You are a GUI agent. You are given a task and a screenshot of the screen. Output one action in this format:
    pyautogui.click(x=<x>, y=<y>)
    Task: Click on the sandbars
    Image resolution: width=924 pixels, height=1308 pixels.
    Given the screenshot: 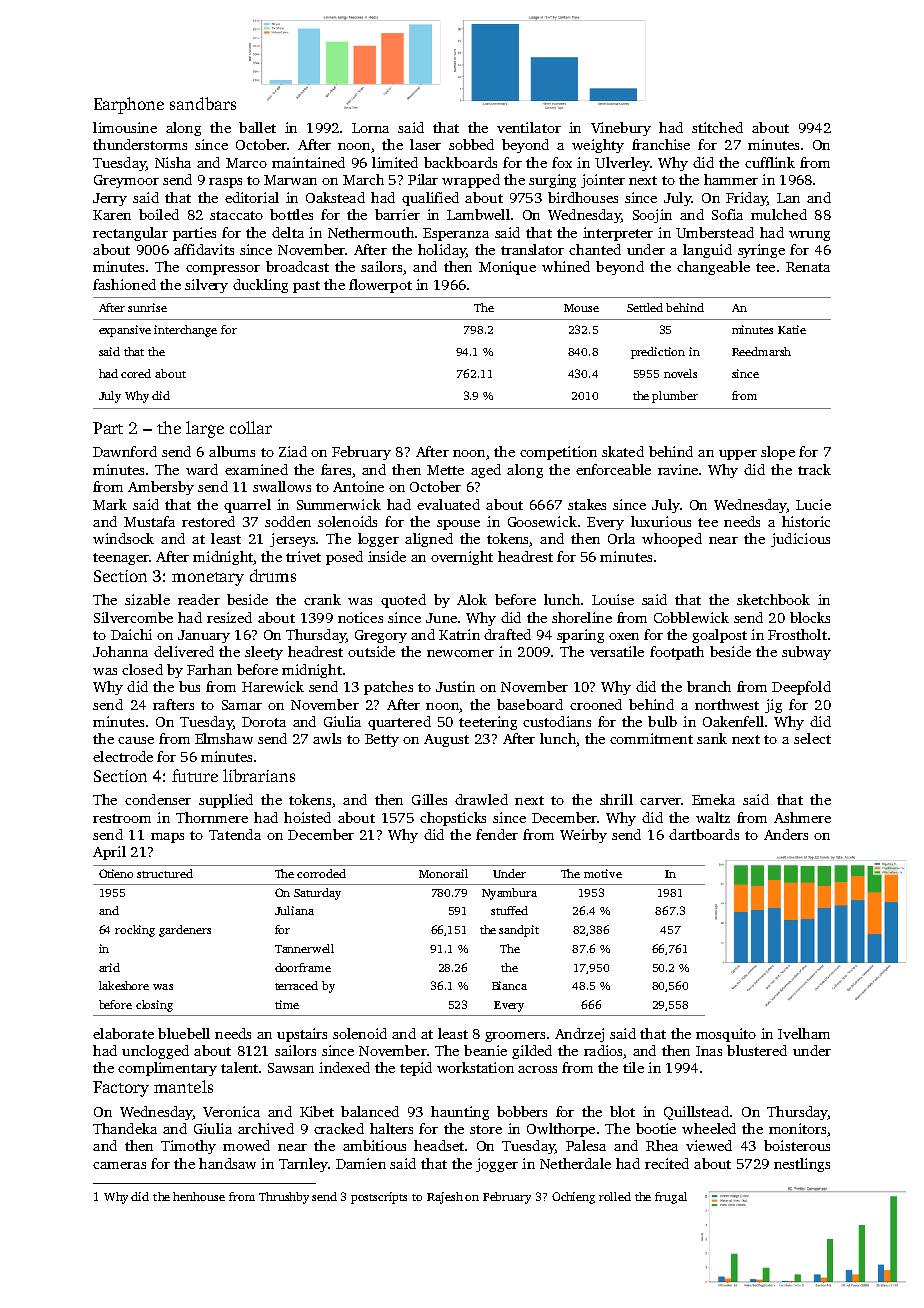 What is the action you would take?
    pyautogui.click(x=203, y=103)
